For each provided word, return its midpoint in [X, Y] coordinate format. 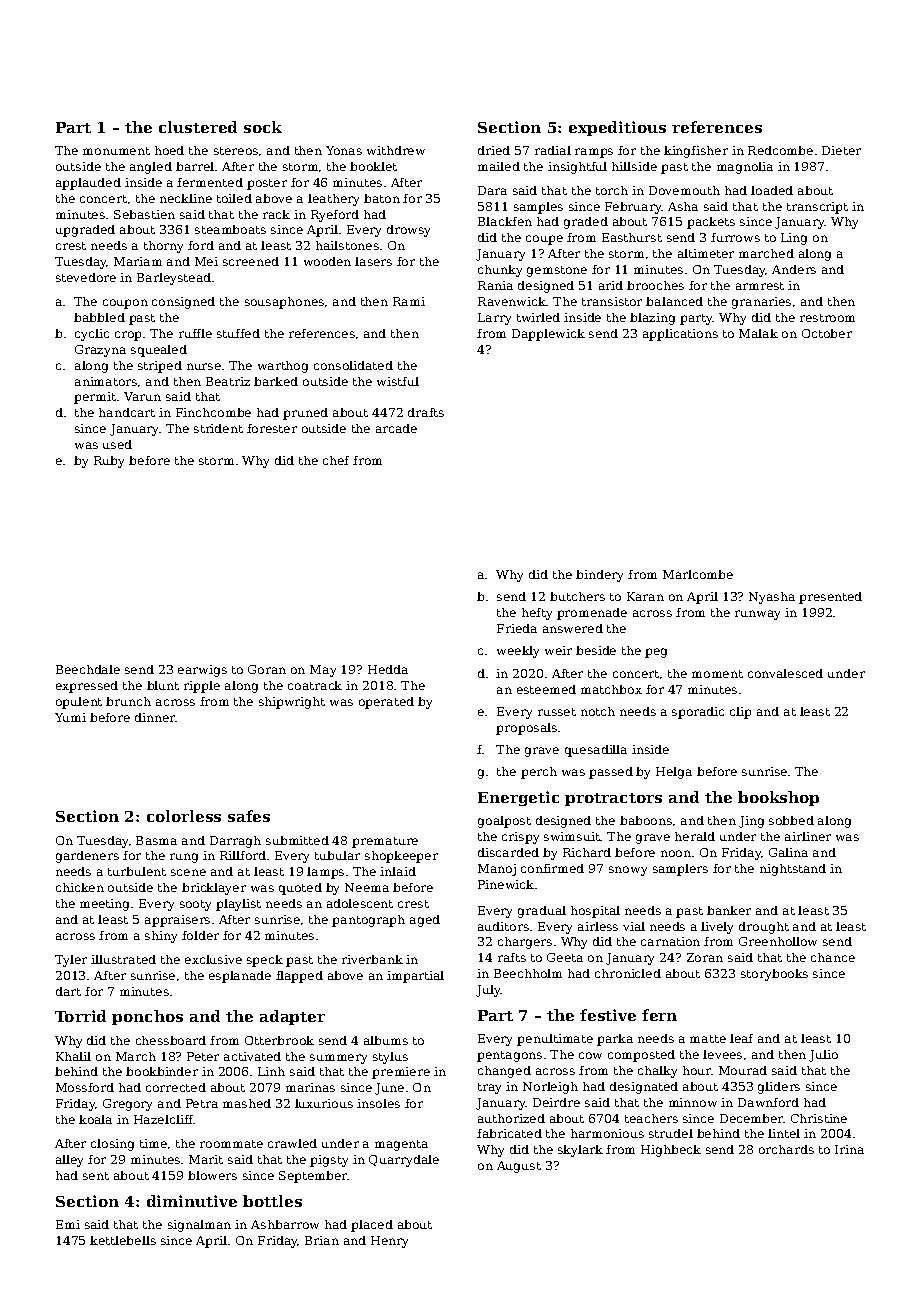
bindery [599, 576]
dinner [155, 717]
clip [740, 713]
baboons [646, 820]
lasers [373, 261]
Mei [206, 261]
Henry [389, 1242]
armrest [760, 286]
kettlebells [123, 1240]
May [323, 671]
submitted [297, 840]
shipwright [292, 703]
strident [218, 428]
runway [757, 615]
